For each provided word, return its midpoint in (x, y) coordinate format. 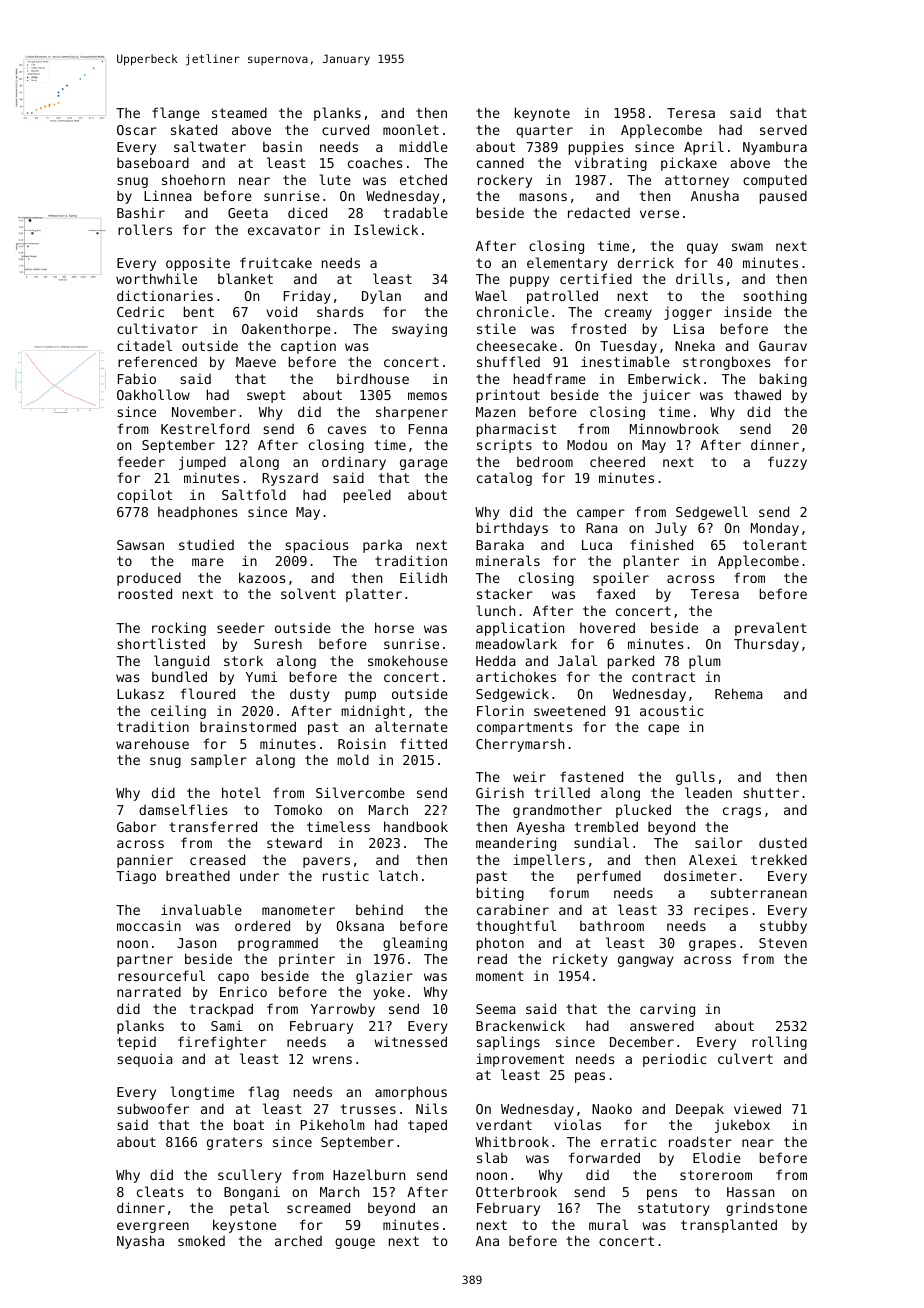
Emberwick (664, 378)
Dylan (381, 297)
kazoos (262, 577)
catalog (504, 479)
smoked (201, 1240)
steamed (239, 112)
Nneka (695, 345)
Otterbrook (516, 1191)
